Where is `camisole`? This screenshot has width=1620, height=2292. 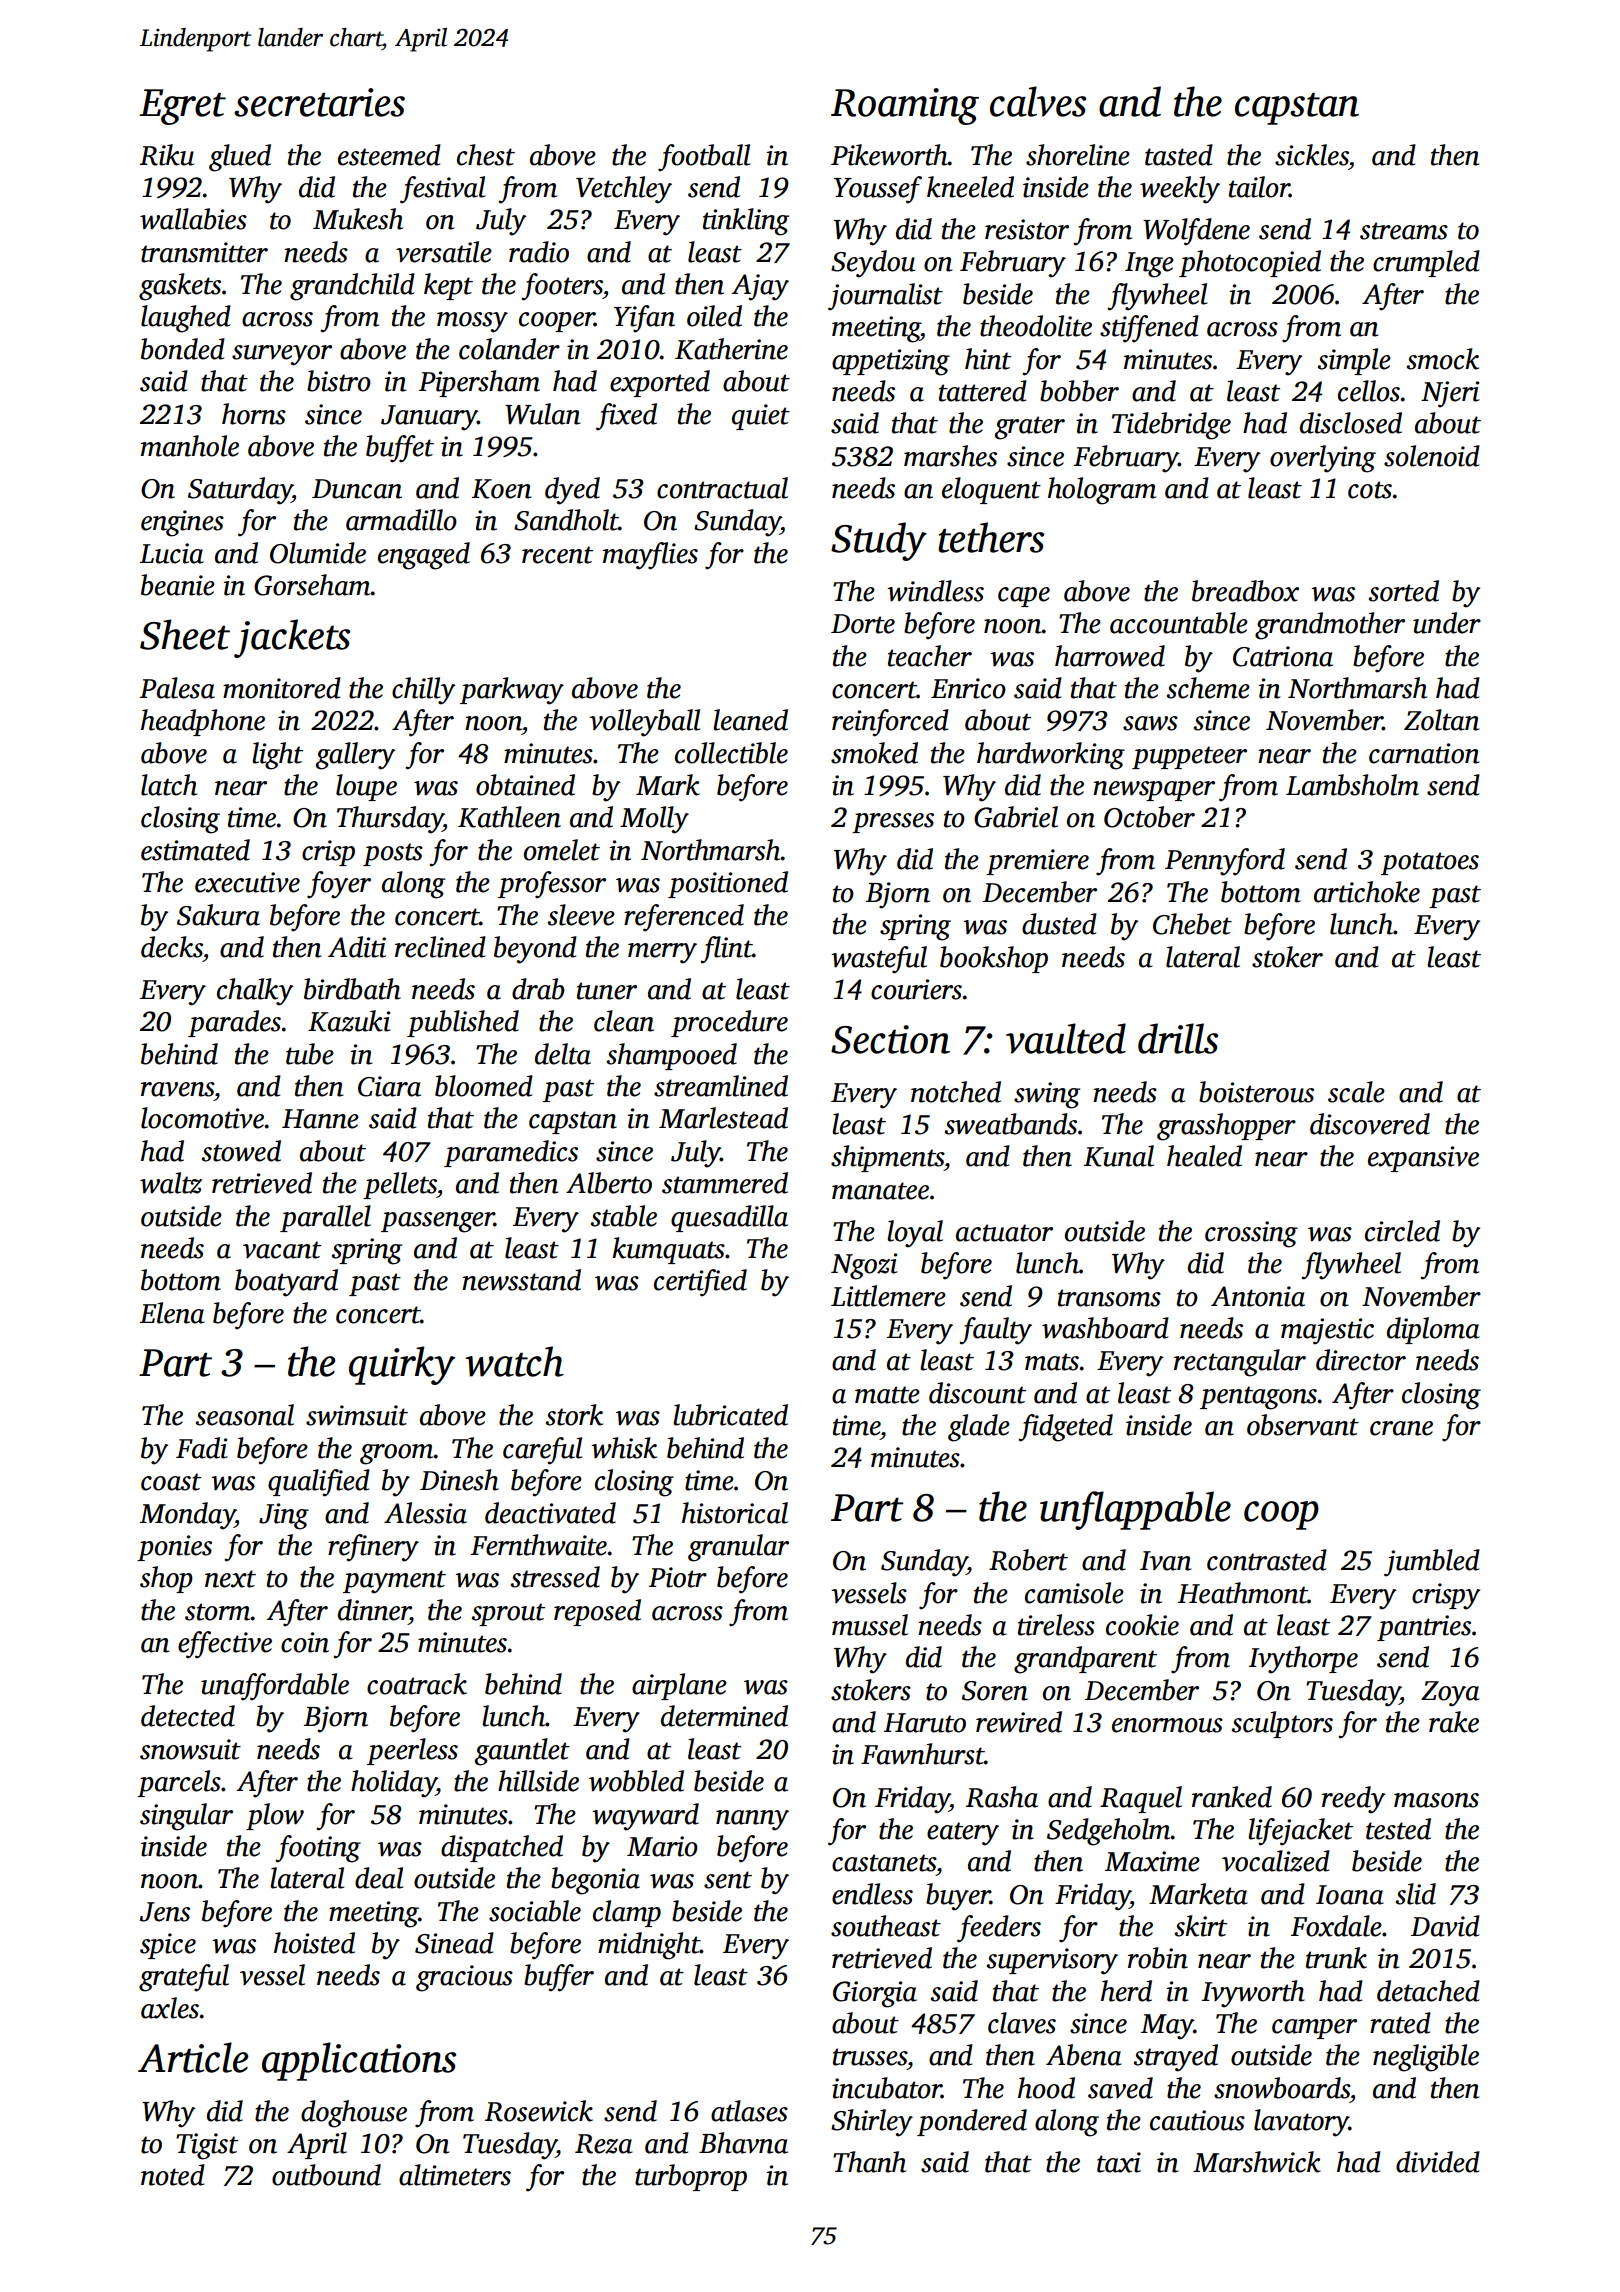
camisole is located at coordinates (1074, 1593).
